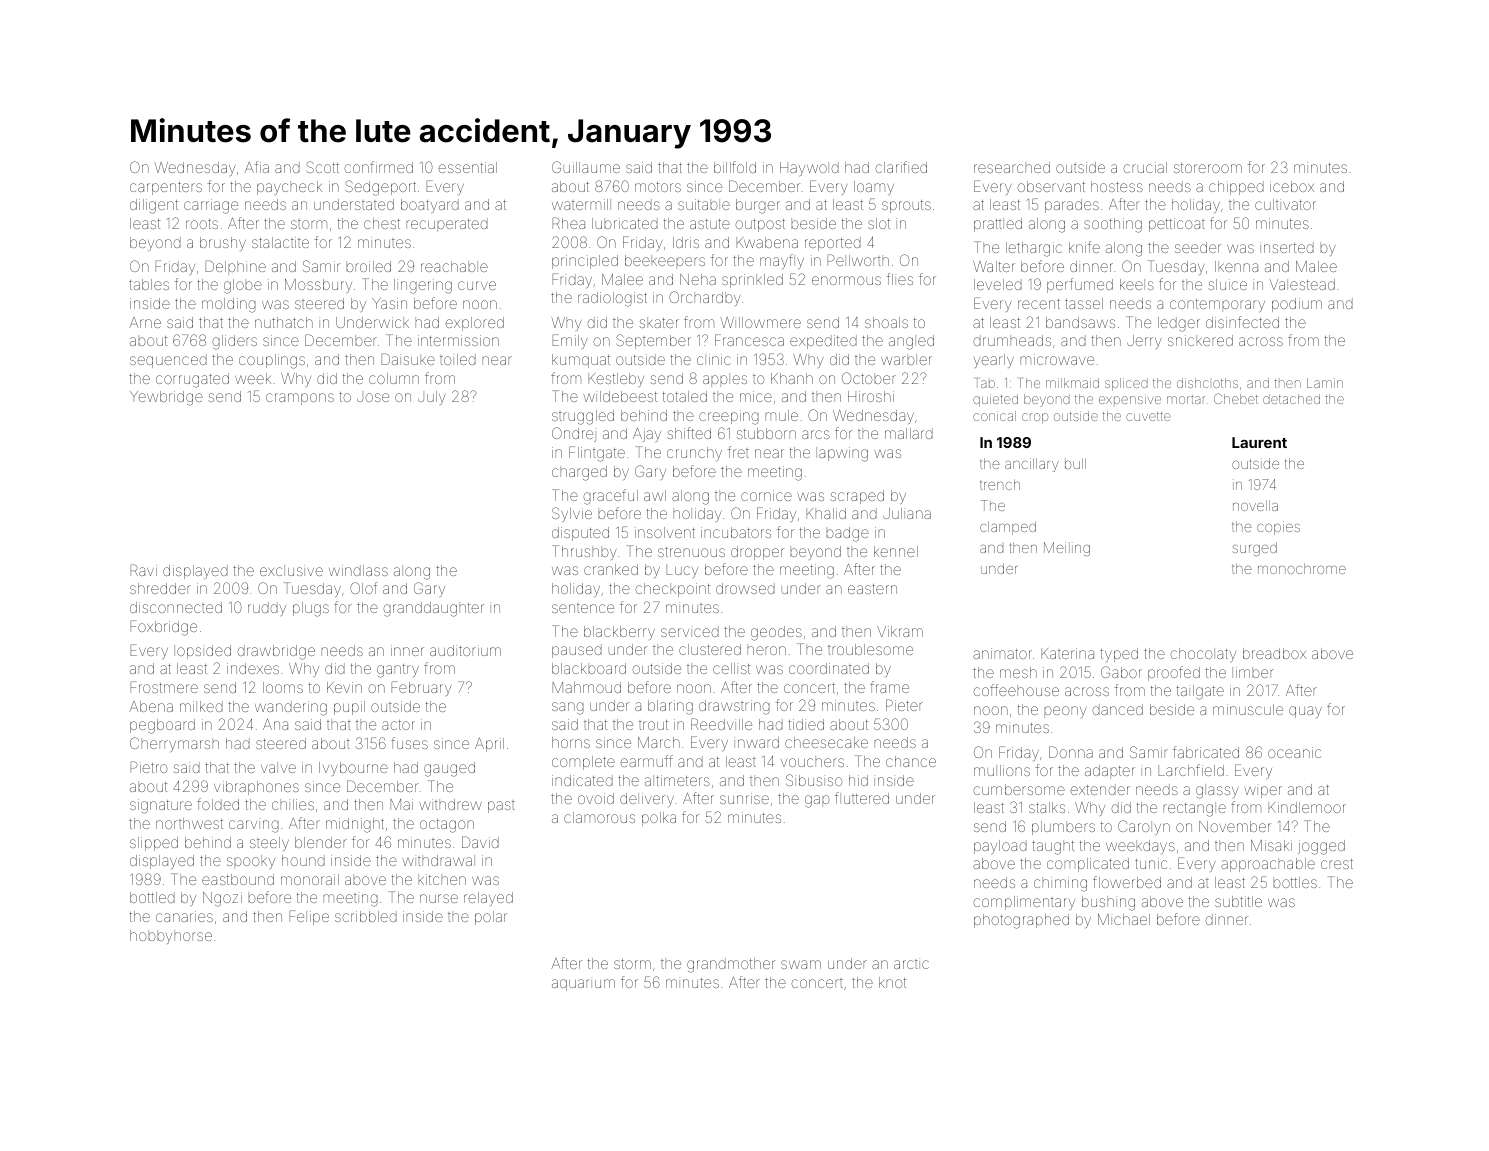  I want to click on knot, so click(892, 982).
